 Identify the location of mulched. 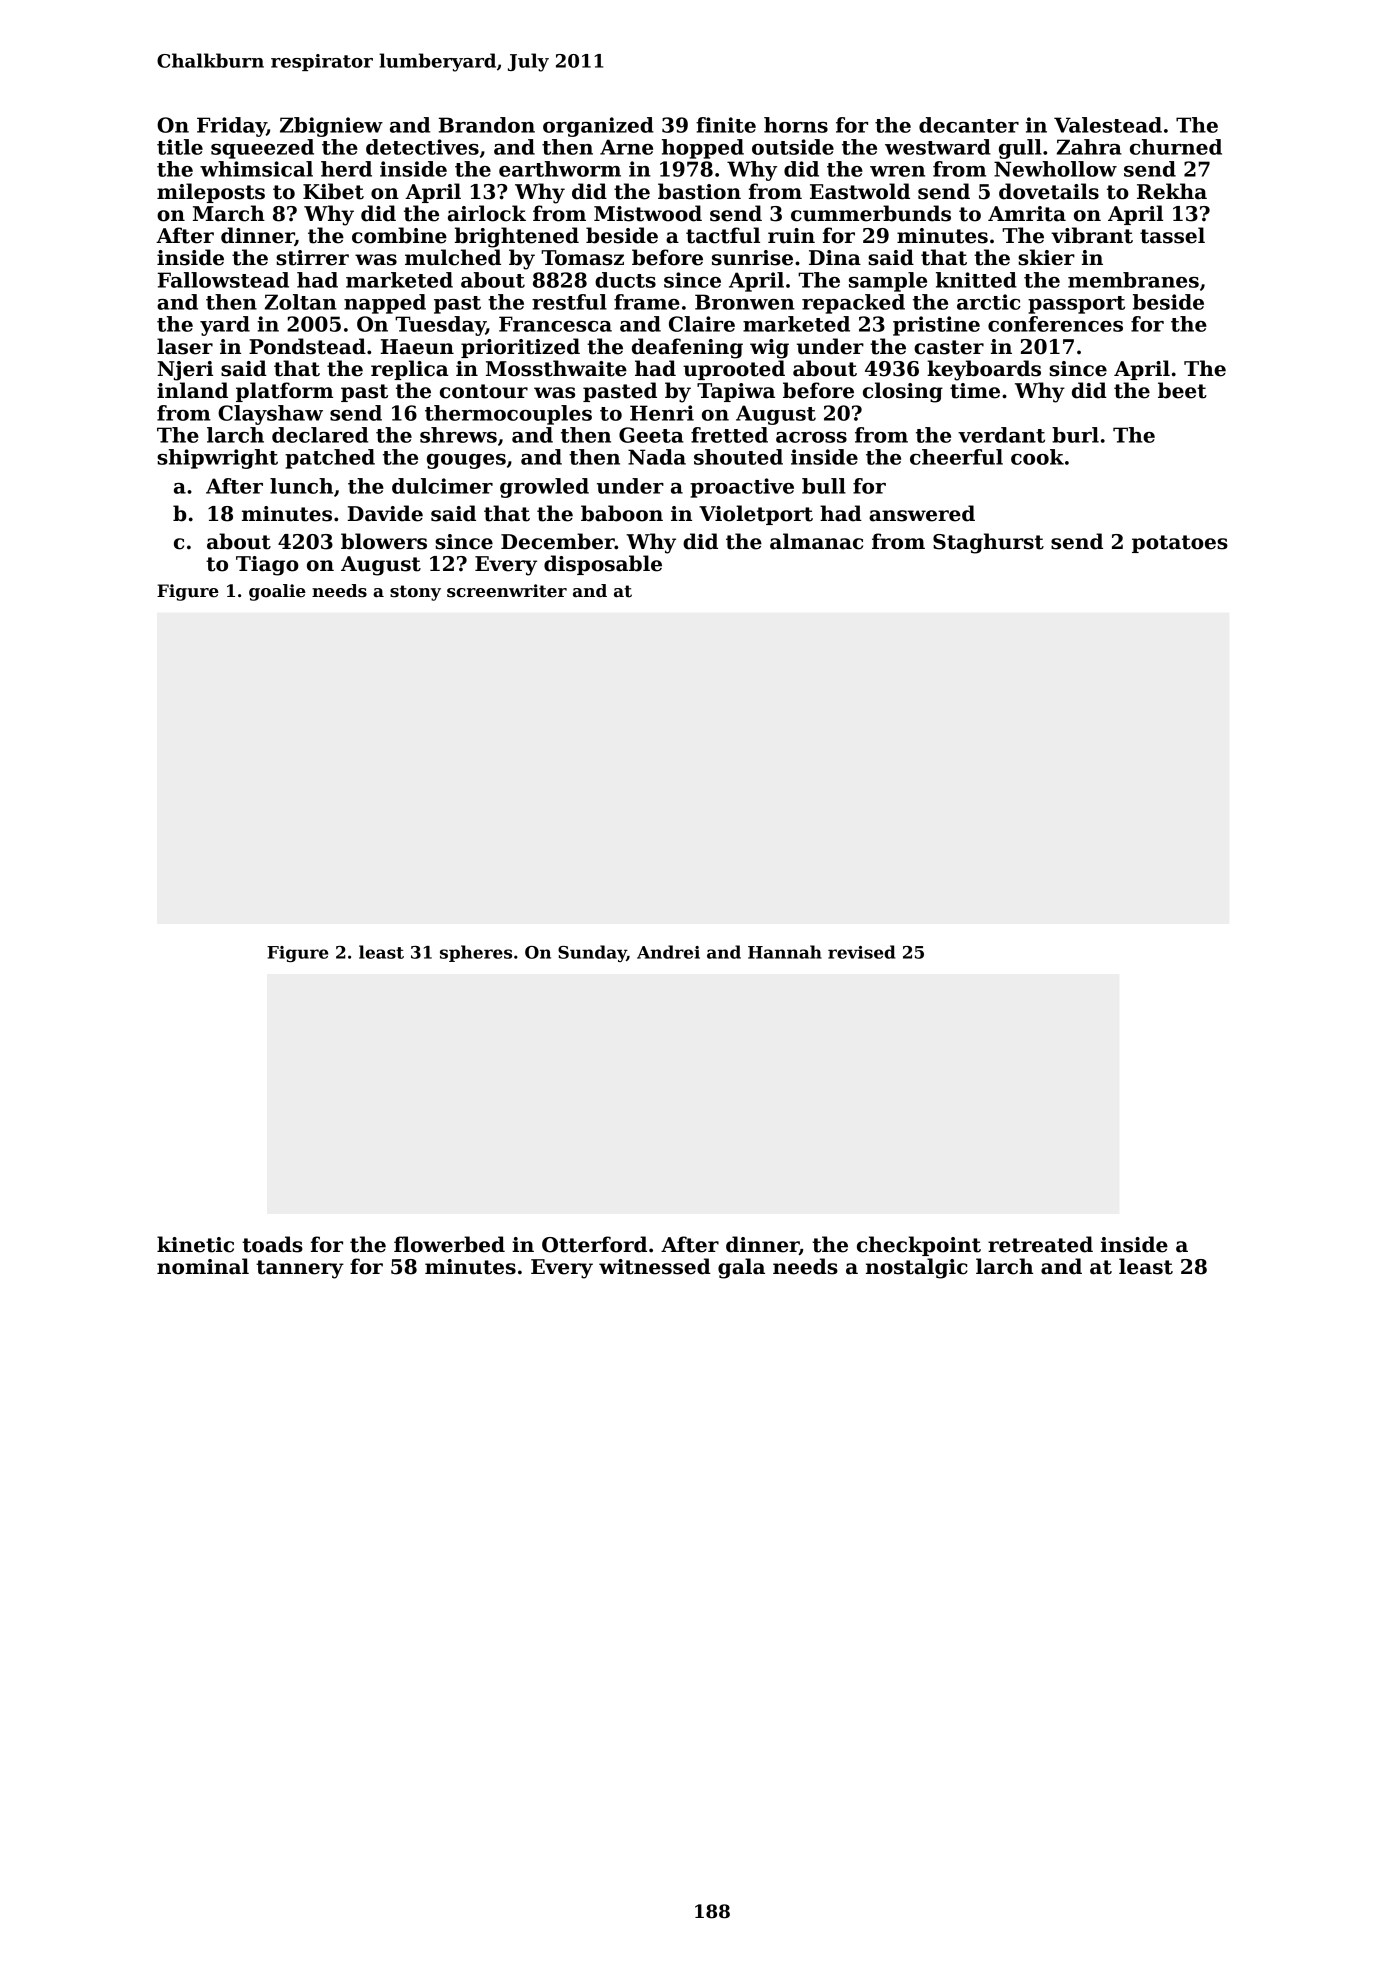
(453, 257).
